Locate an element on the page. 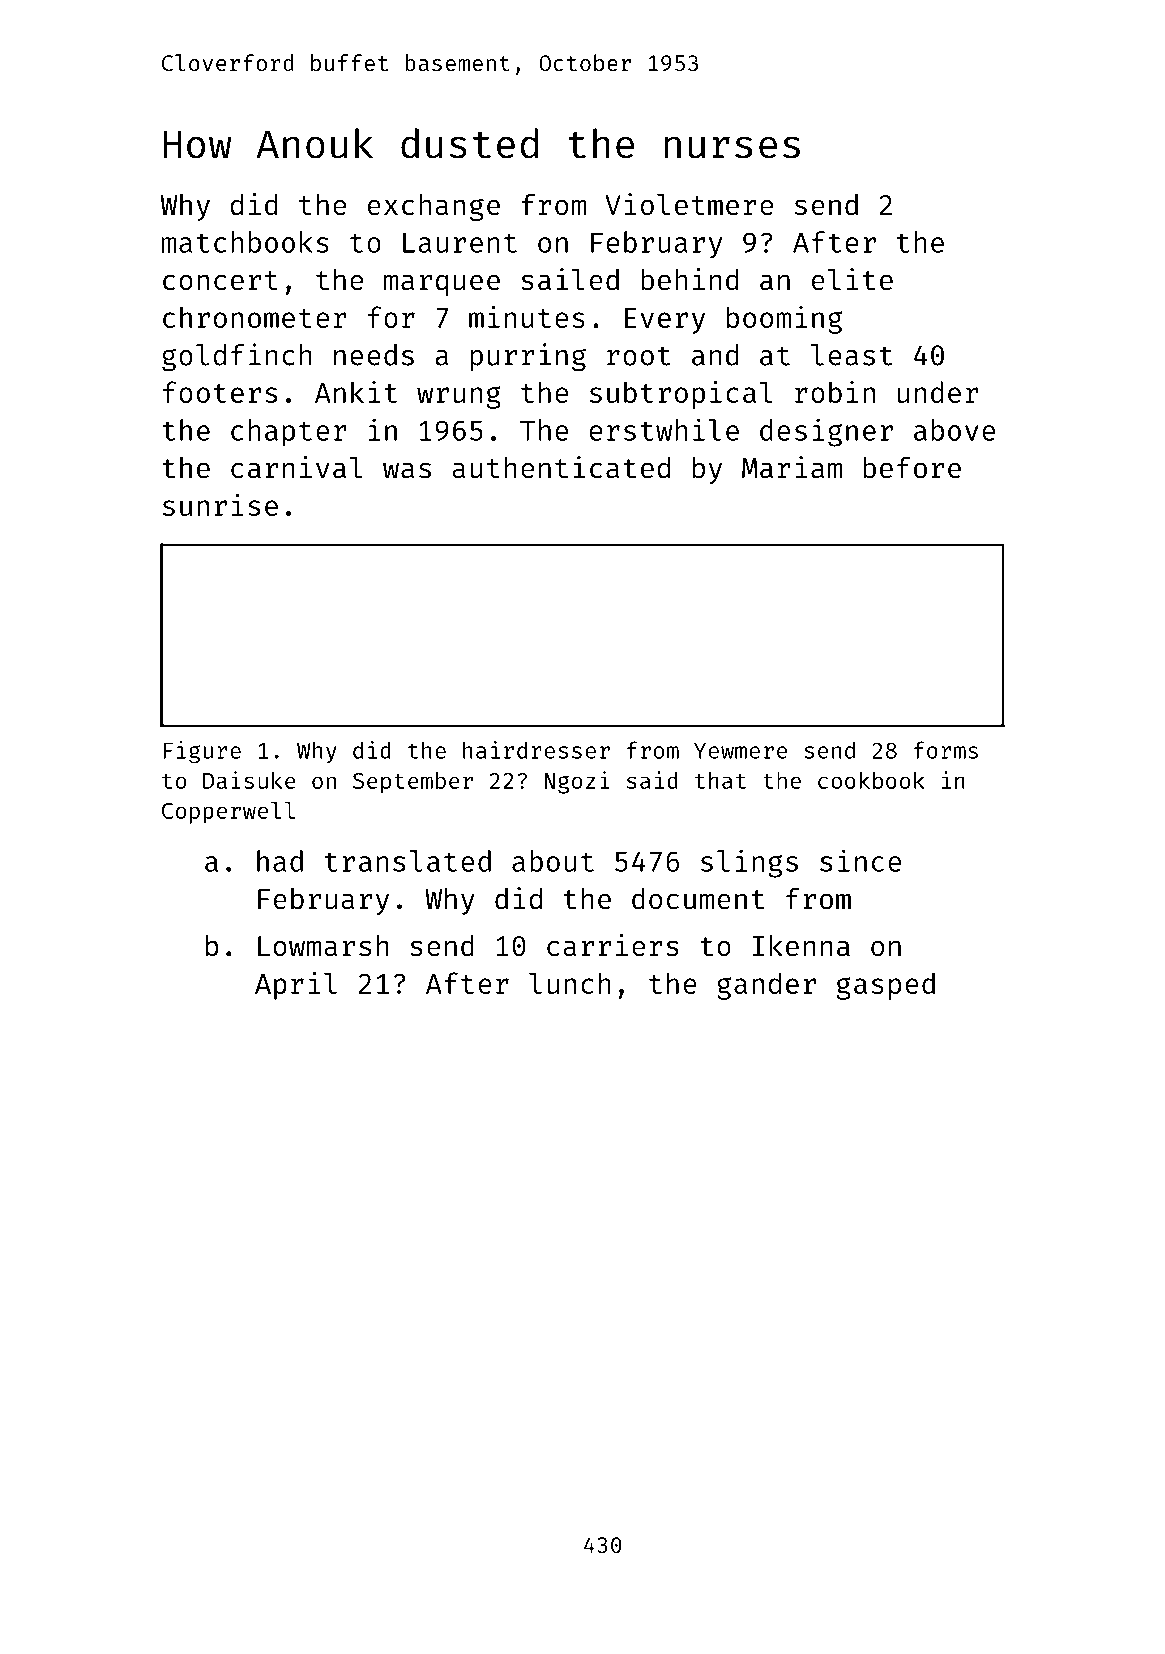  carnival is located at coordinates (297, 467).
